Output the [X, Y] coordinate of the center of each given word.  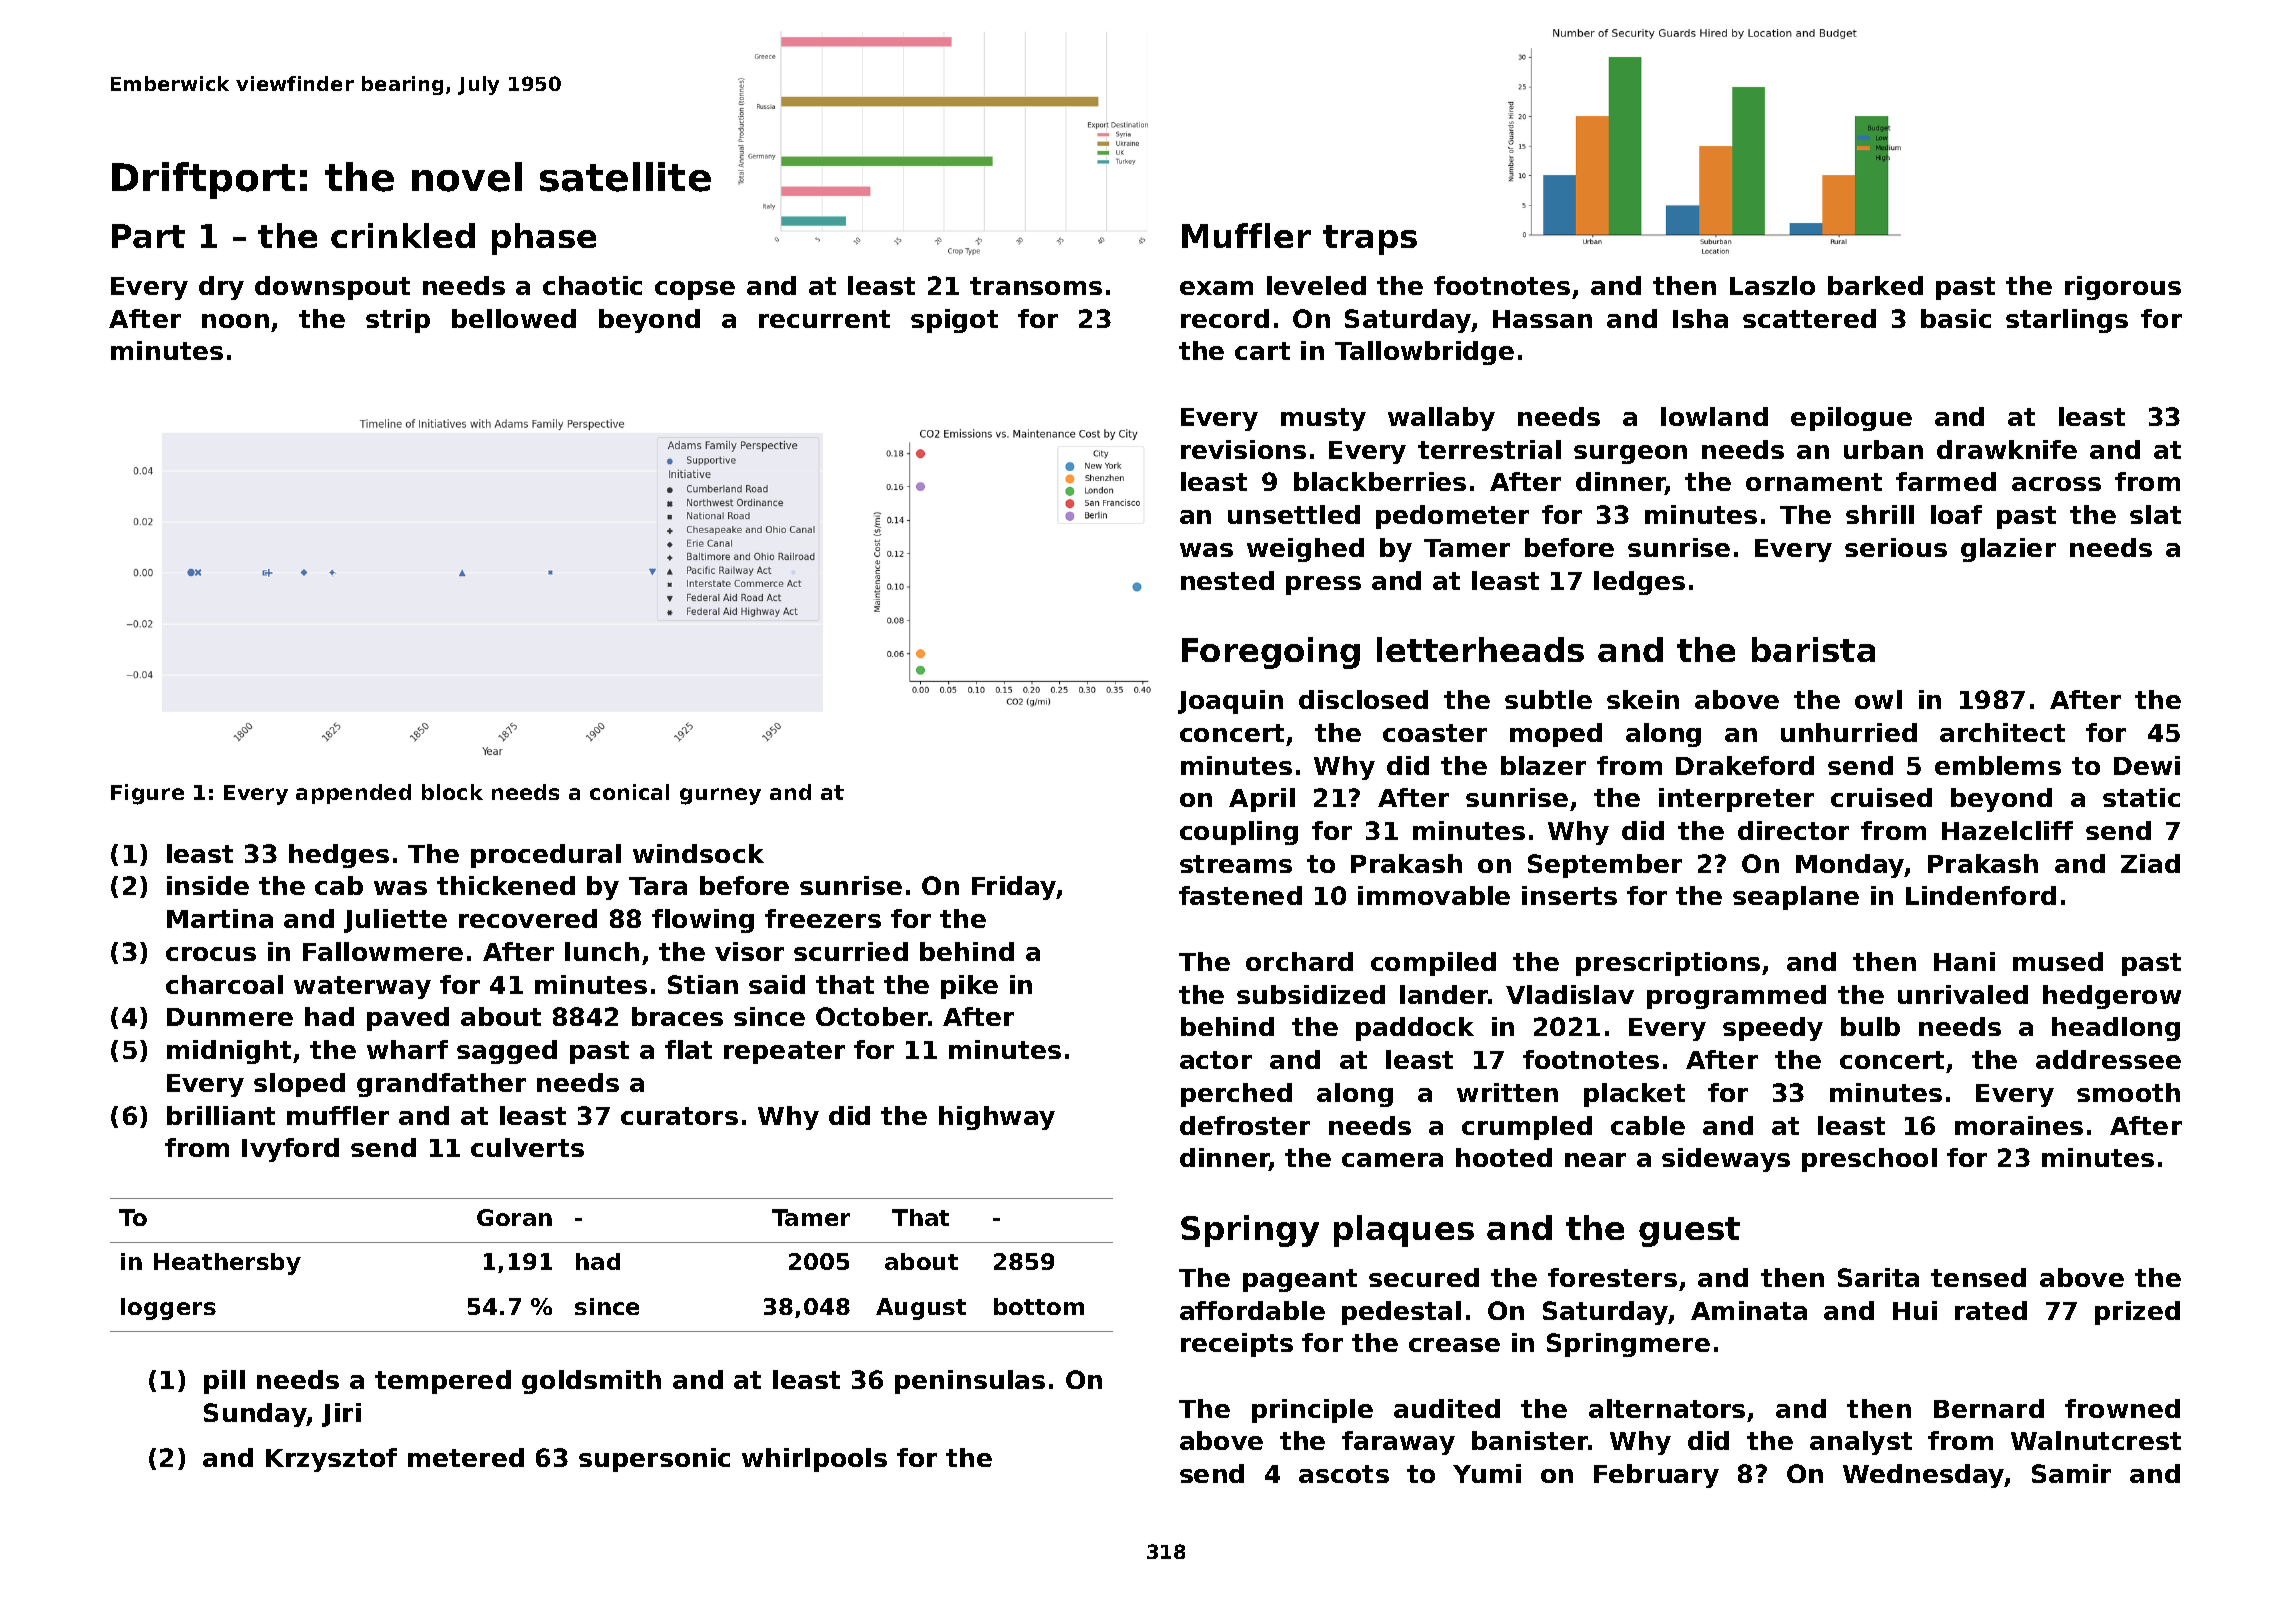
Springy [1250, 1231]
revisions [1243, 449]
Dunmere [230, 1017]
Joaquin [1230, 702]
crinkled [403, 235]
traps [1370, 240]
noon [235, 321]
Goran [514, 1217]
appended [353, 794]
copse [695, 290]
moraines [2019, 1125]
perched [1236, 1095]
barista [1813, 649]
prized [2137, 1313]
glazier [2008, 550]
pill [224, 1382]
